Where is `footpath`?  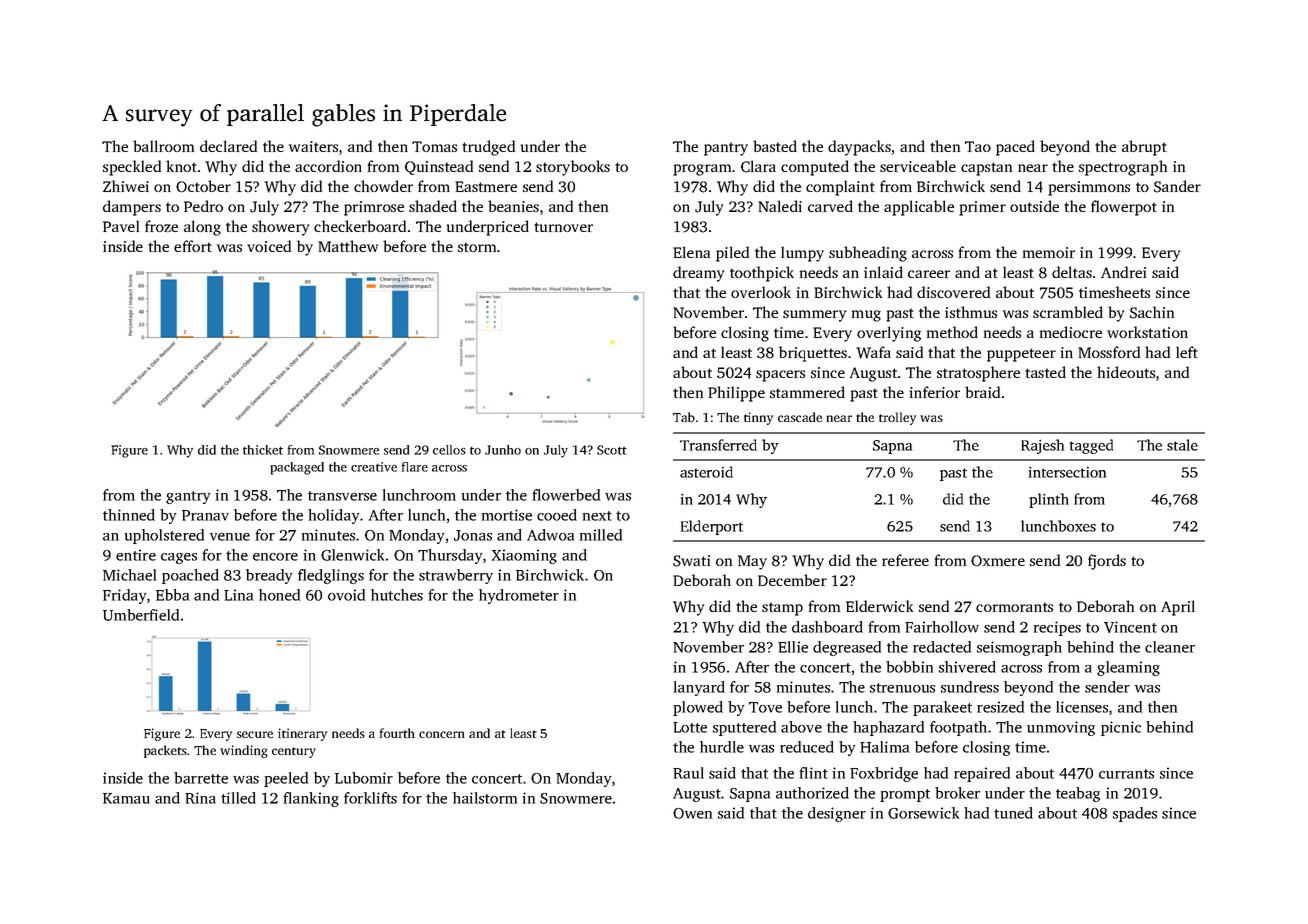 footpath is located at coordinates (958, 728).
